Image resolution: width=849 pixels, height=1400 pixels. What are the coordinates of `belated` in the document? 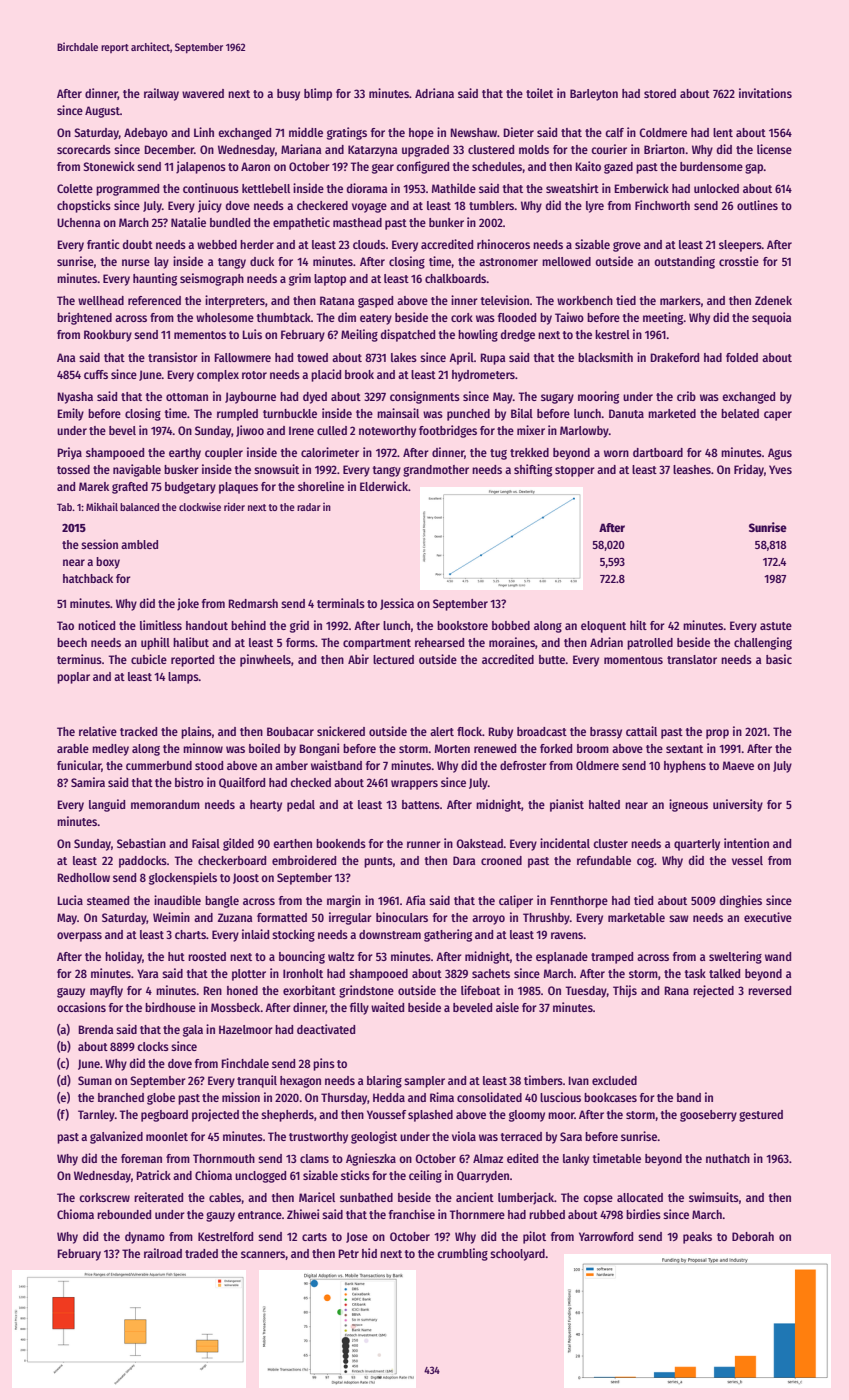 It's located at (740, 413).
